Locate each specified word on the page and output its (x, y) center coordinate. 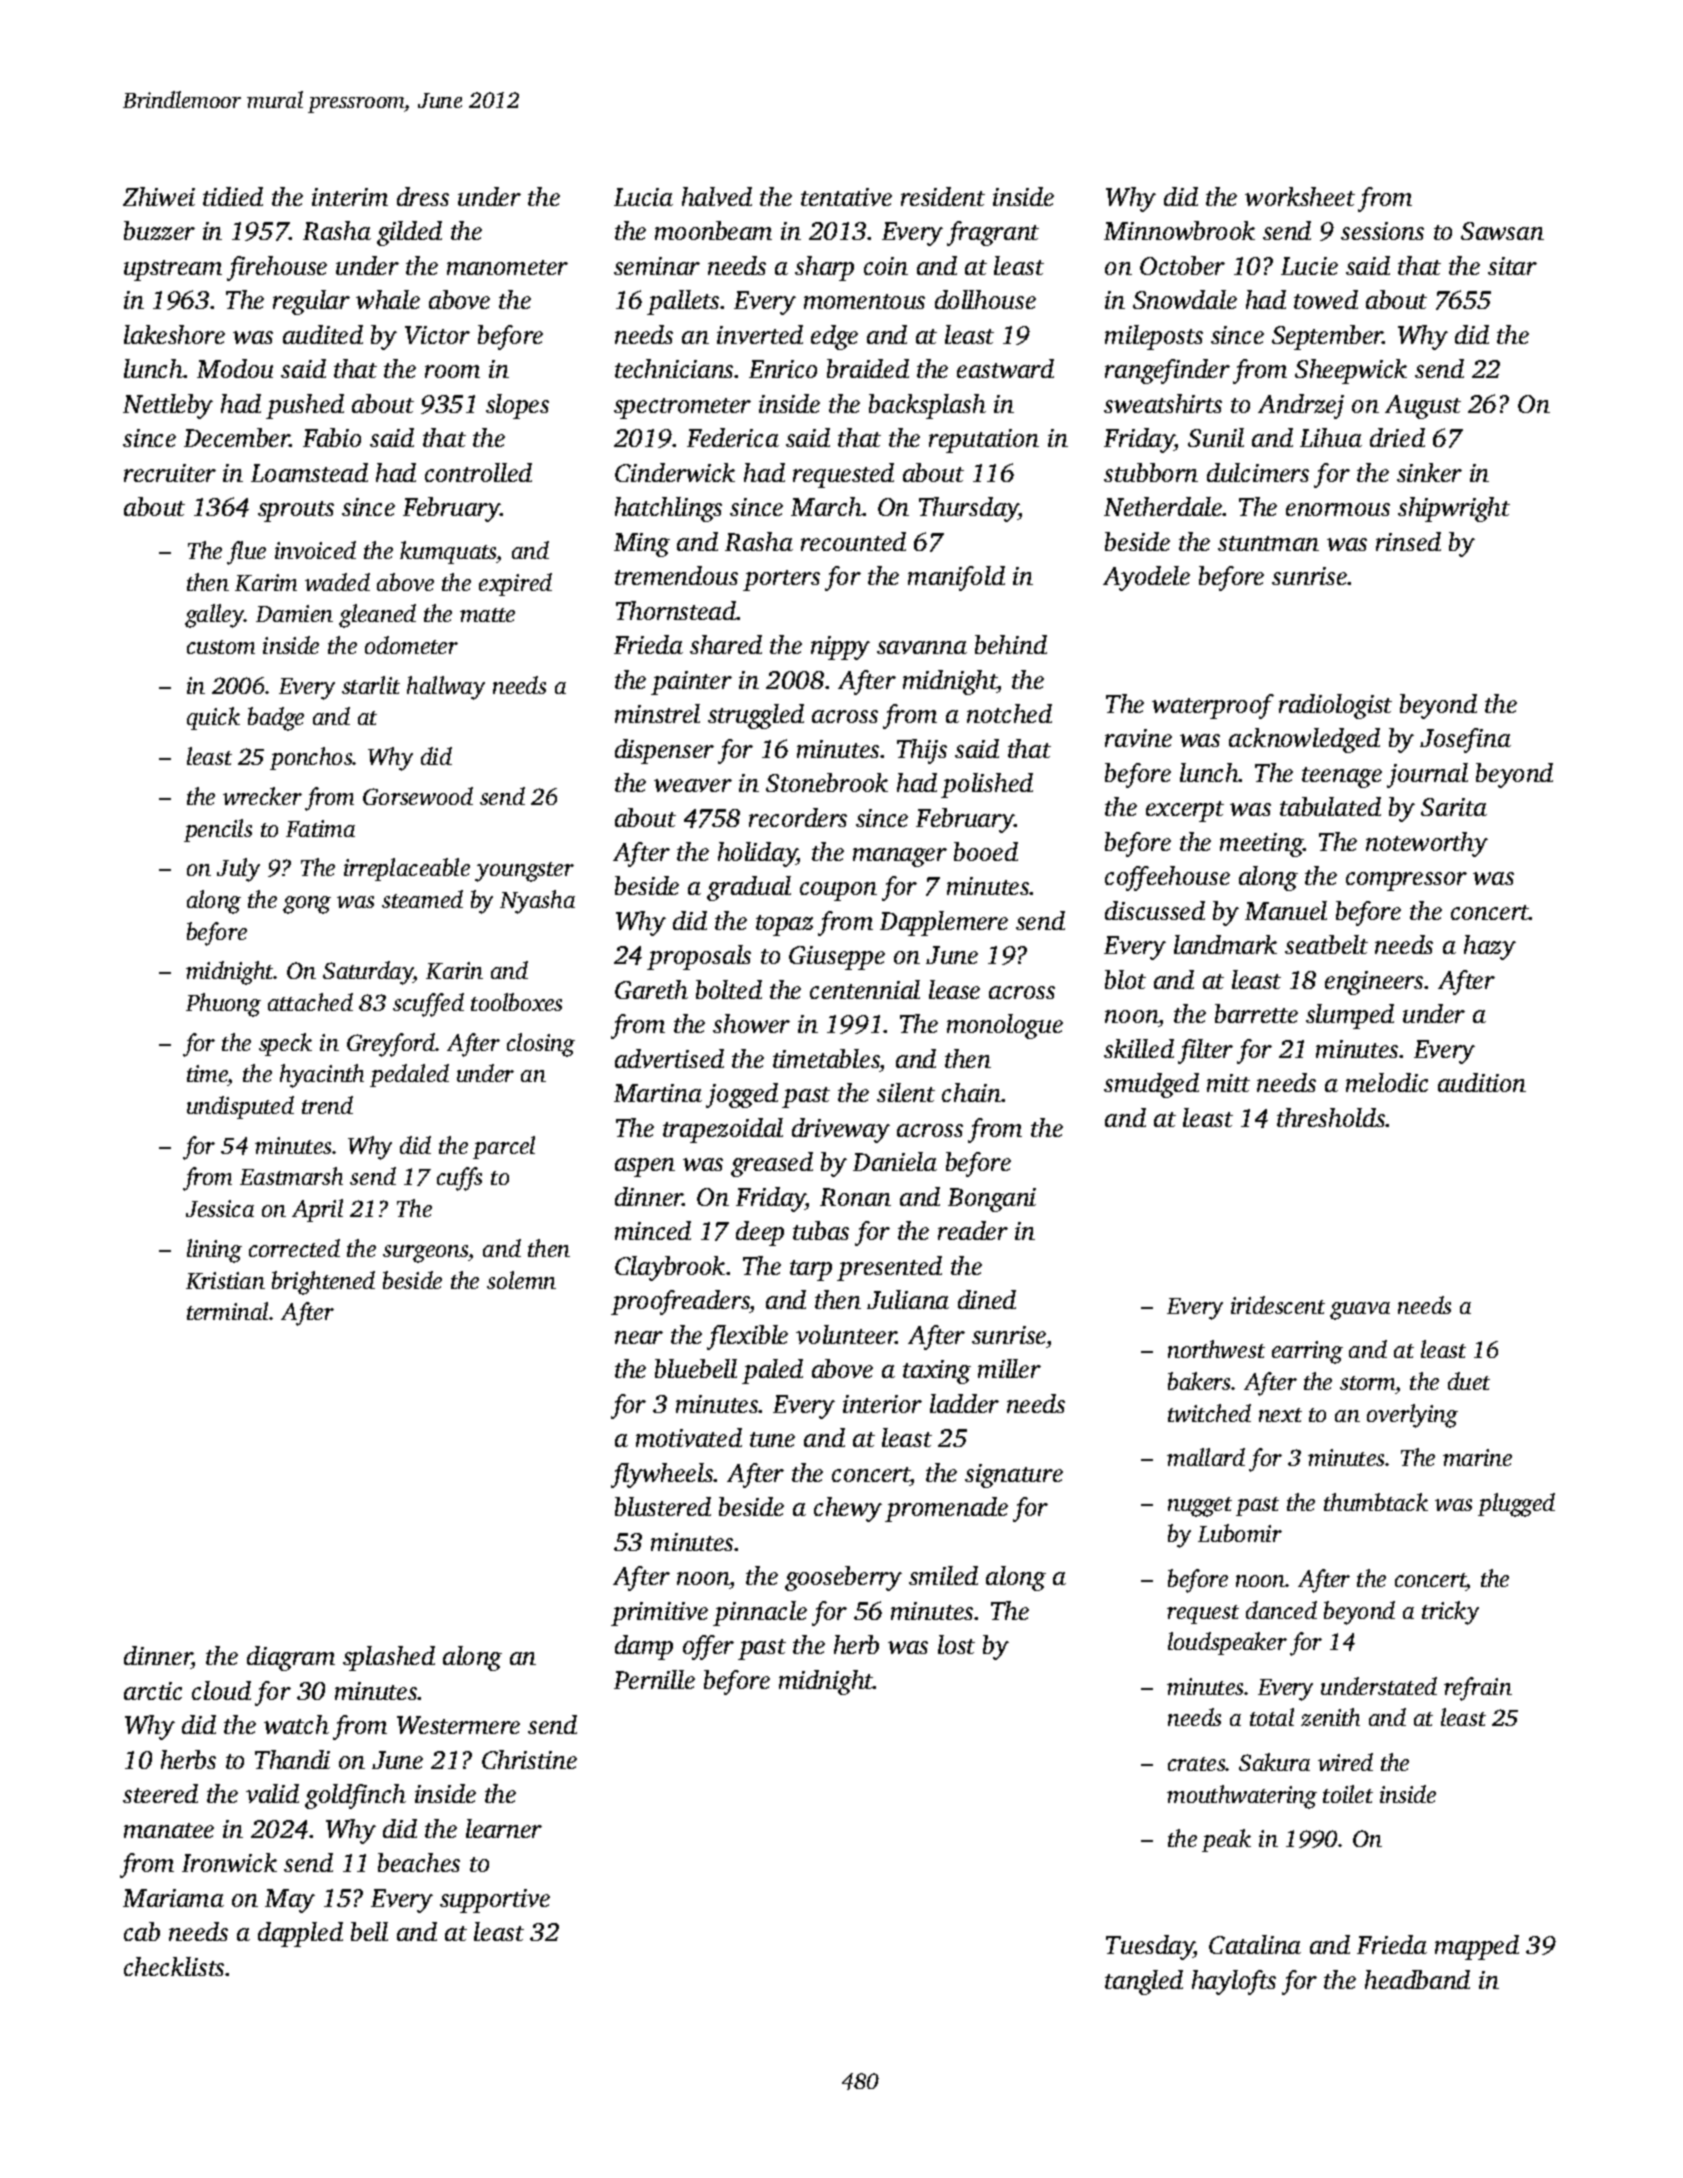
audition (1482, 1082)
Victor (437, 335)
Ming (642, 545)
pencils (218, 830)
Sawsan (1502, 231)
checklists (174, 1966)
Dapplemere (944, 923)
